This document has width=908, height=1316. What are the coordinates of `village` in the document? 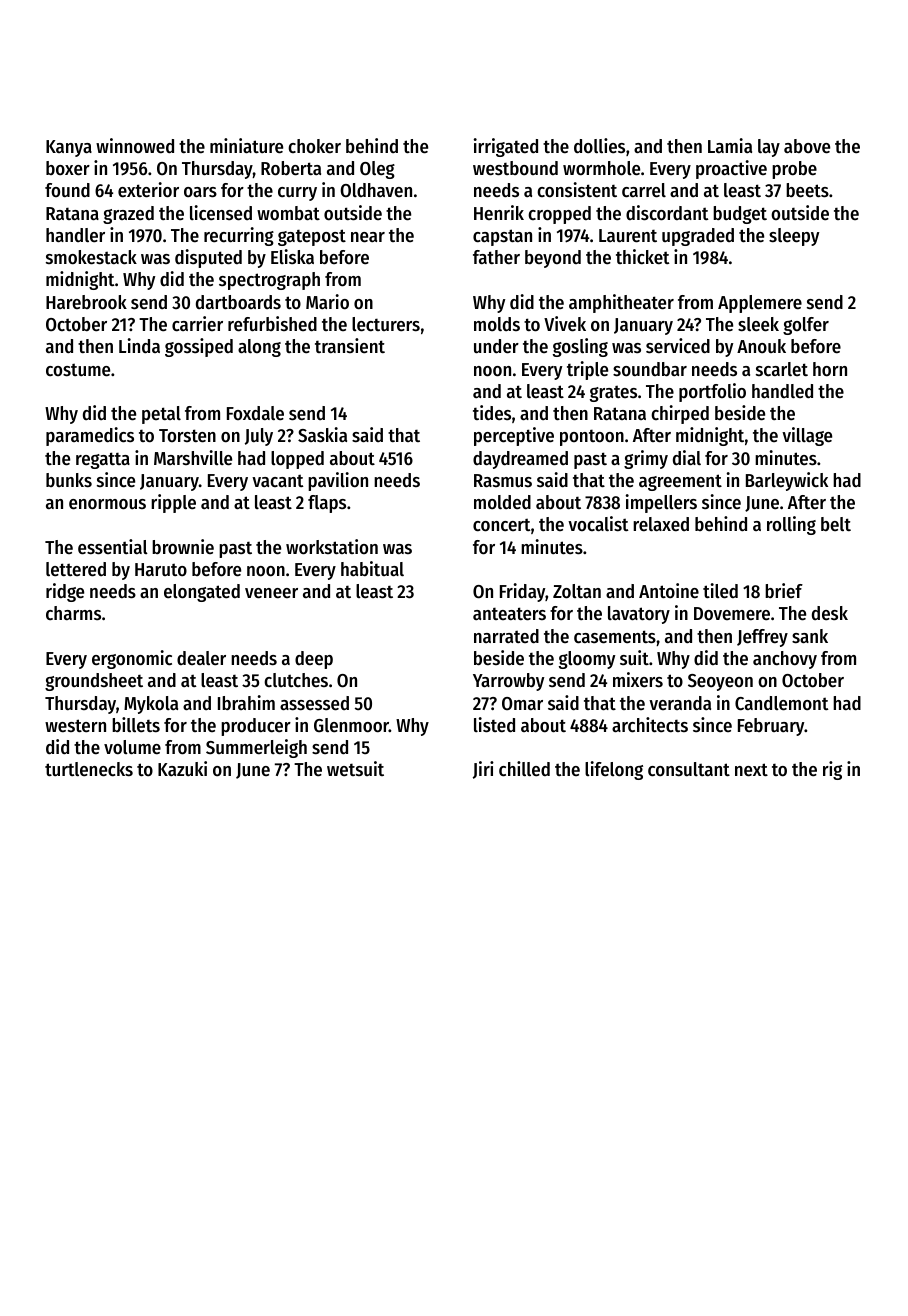 It's located at (807, 436).
